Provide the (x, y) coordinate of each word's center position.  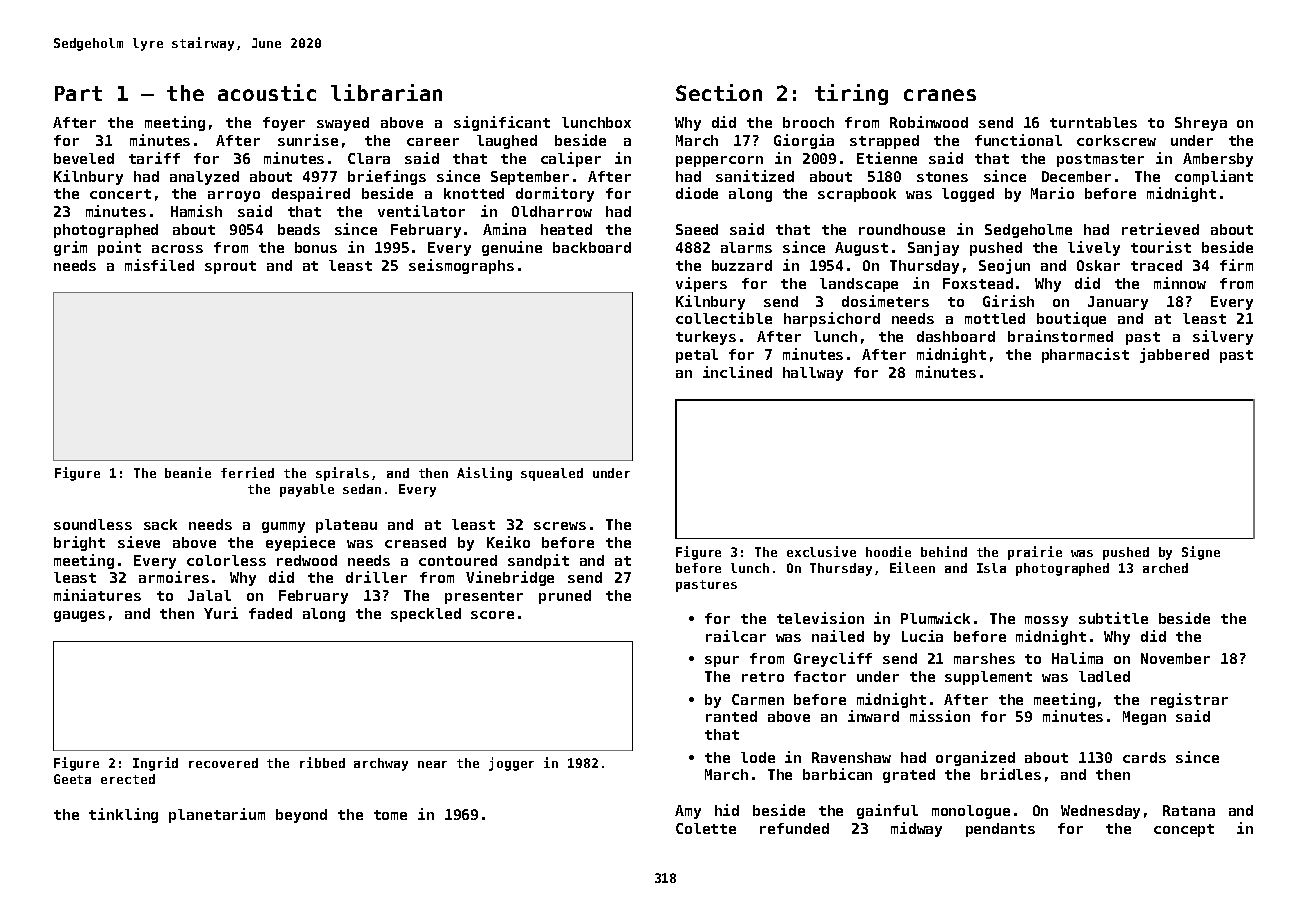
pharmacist (1085, 355)
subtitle (1113, 618)
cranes (940, 95)
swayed (343, 124)
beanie (188, 472)
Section (719, 92)
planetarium (217, 815)
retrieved (1160, 229)
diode (697, 193)
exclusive (821, 551)
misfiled (159, 265)
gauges (79, 616)
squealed (552, 474)
